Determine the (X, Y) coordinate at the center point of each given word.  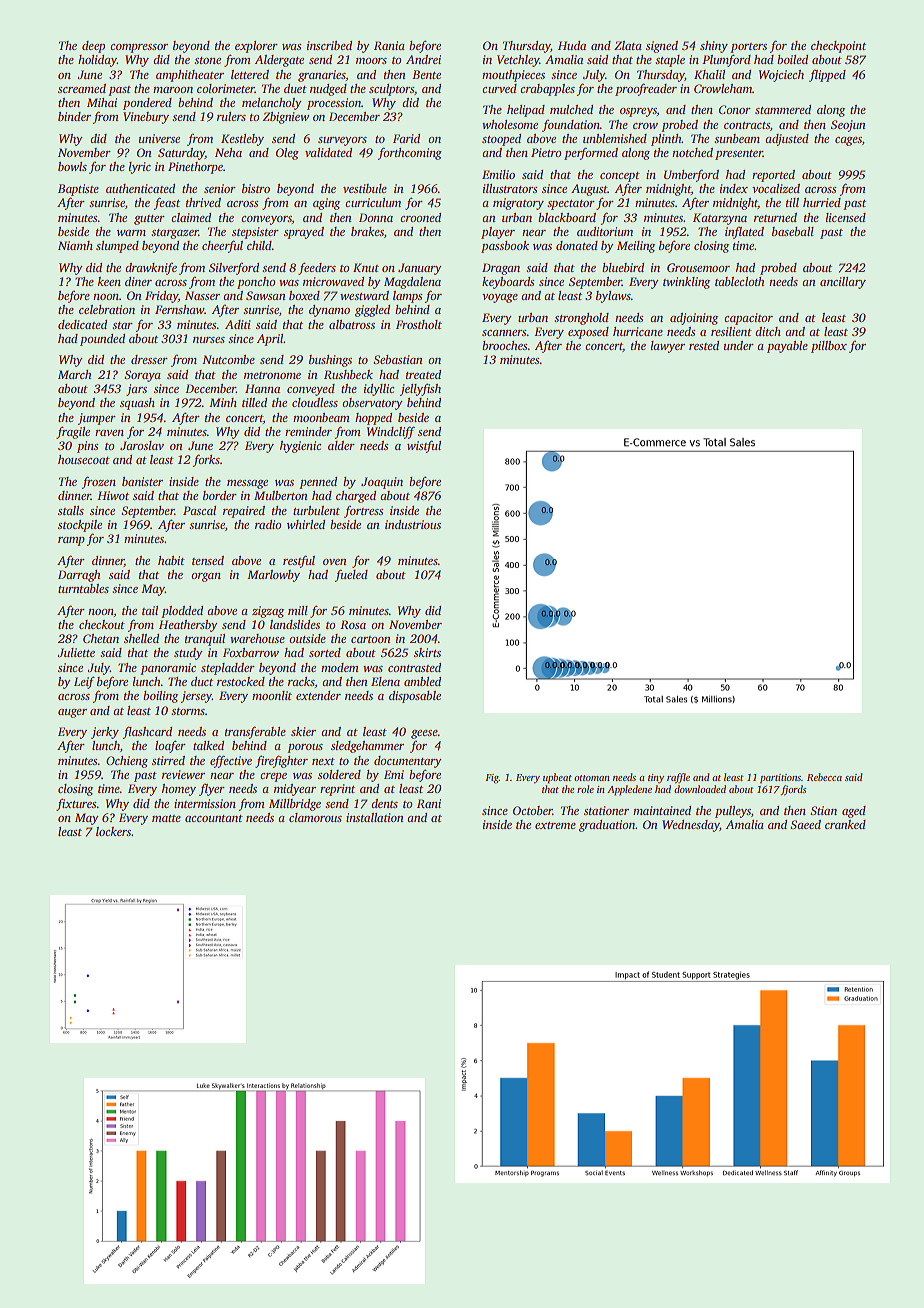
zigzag (268, 612)
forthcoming (410, 153)
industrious (413, 524)
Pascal (199, 510)
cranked (845, 824)
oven (335, 562)
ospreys (638, 112)
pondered (147, 104)
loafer (170, 746)
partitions (780, 779)
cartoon (371, 639)
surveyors (342, 141)
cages (848, 141)
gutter (149, 220)
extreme (555, 825)
